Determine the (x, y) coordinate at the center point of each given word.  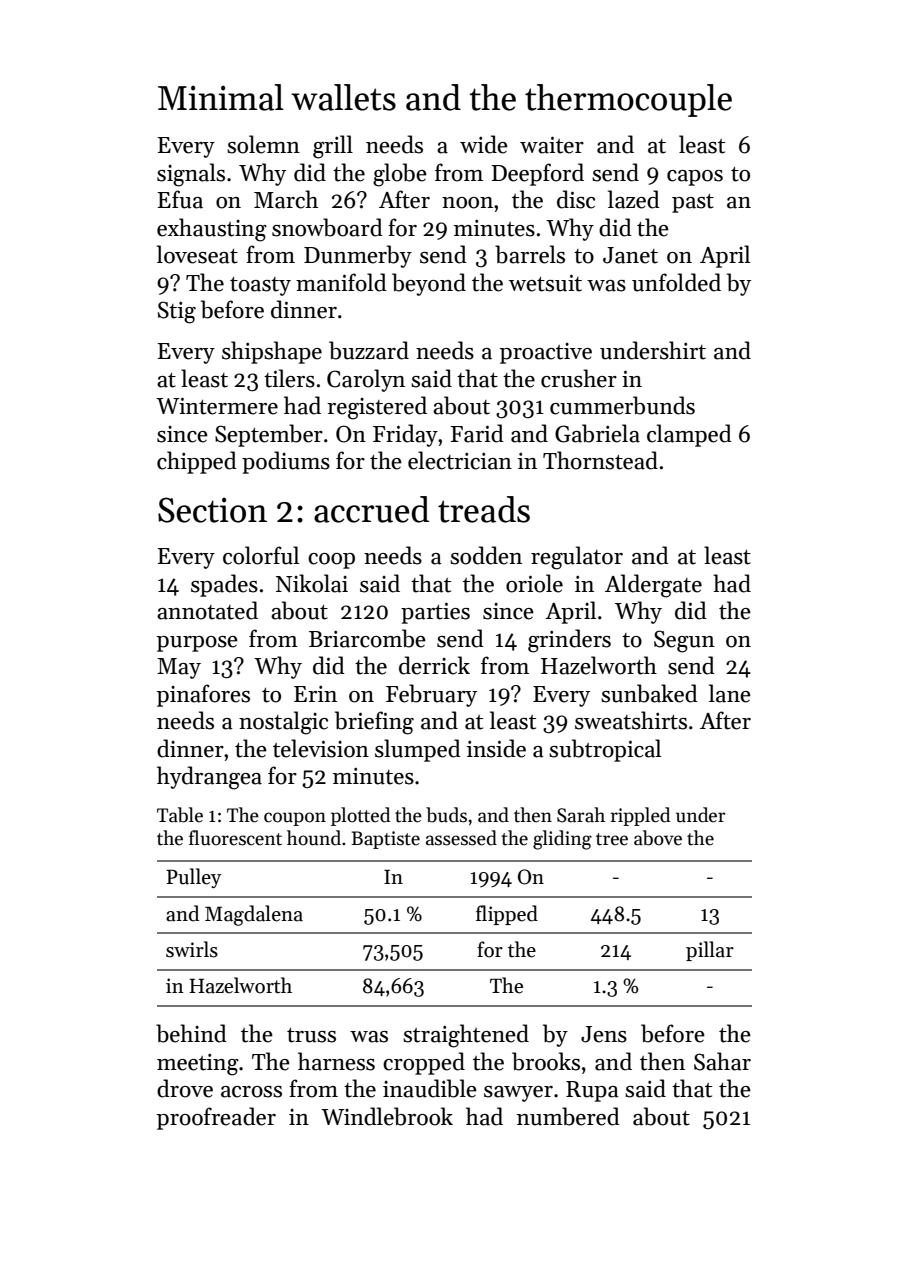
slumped (418, 750)
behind (191, 1033)
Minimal (221, 97)
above (658, 838)
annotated (207, 610)
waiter (552, 145)
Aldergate (653, 586)
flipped (507, 915)
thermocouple (628, 100)
